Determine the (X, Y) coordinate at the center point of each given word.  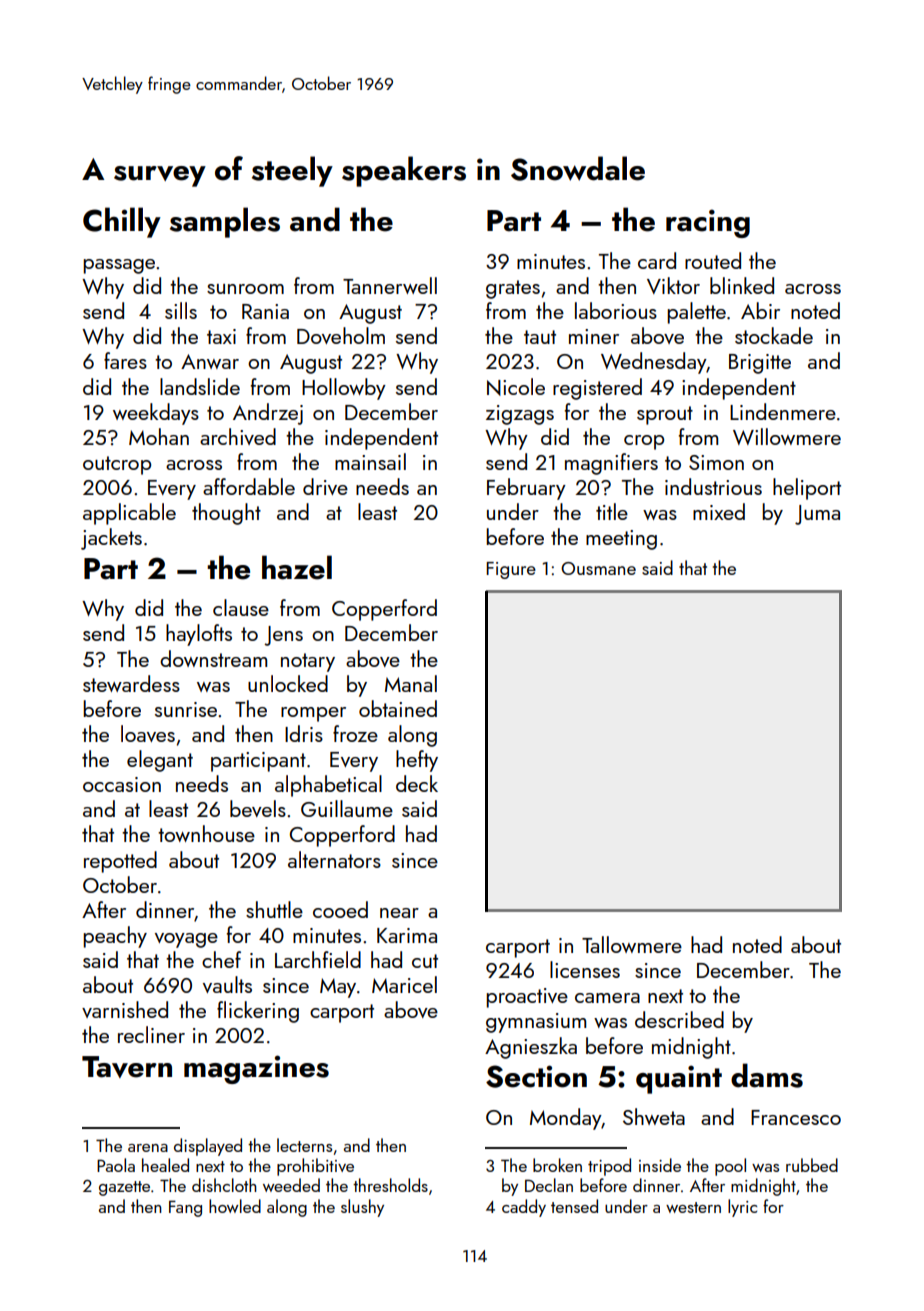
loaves (148, 733)
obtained (398, 708)
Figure (511, 570)
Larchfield (318, 959)
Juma (817, 515)
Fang (185, 1208)
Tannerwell (390, 285)
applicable (129, 514)
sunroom (245, 289)
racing (708, 223)
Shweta (654, 1116)
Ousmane (598, 568)
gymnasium (536, 1023)
